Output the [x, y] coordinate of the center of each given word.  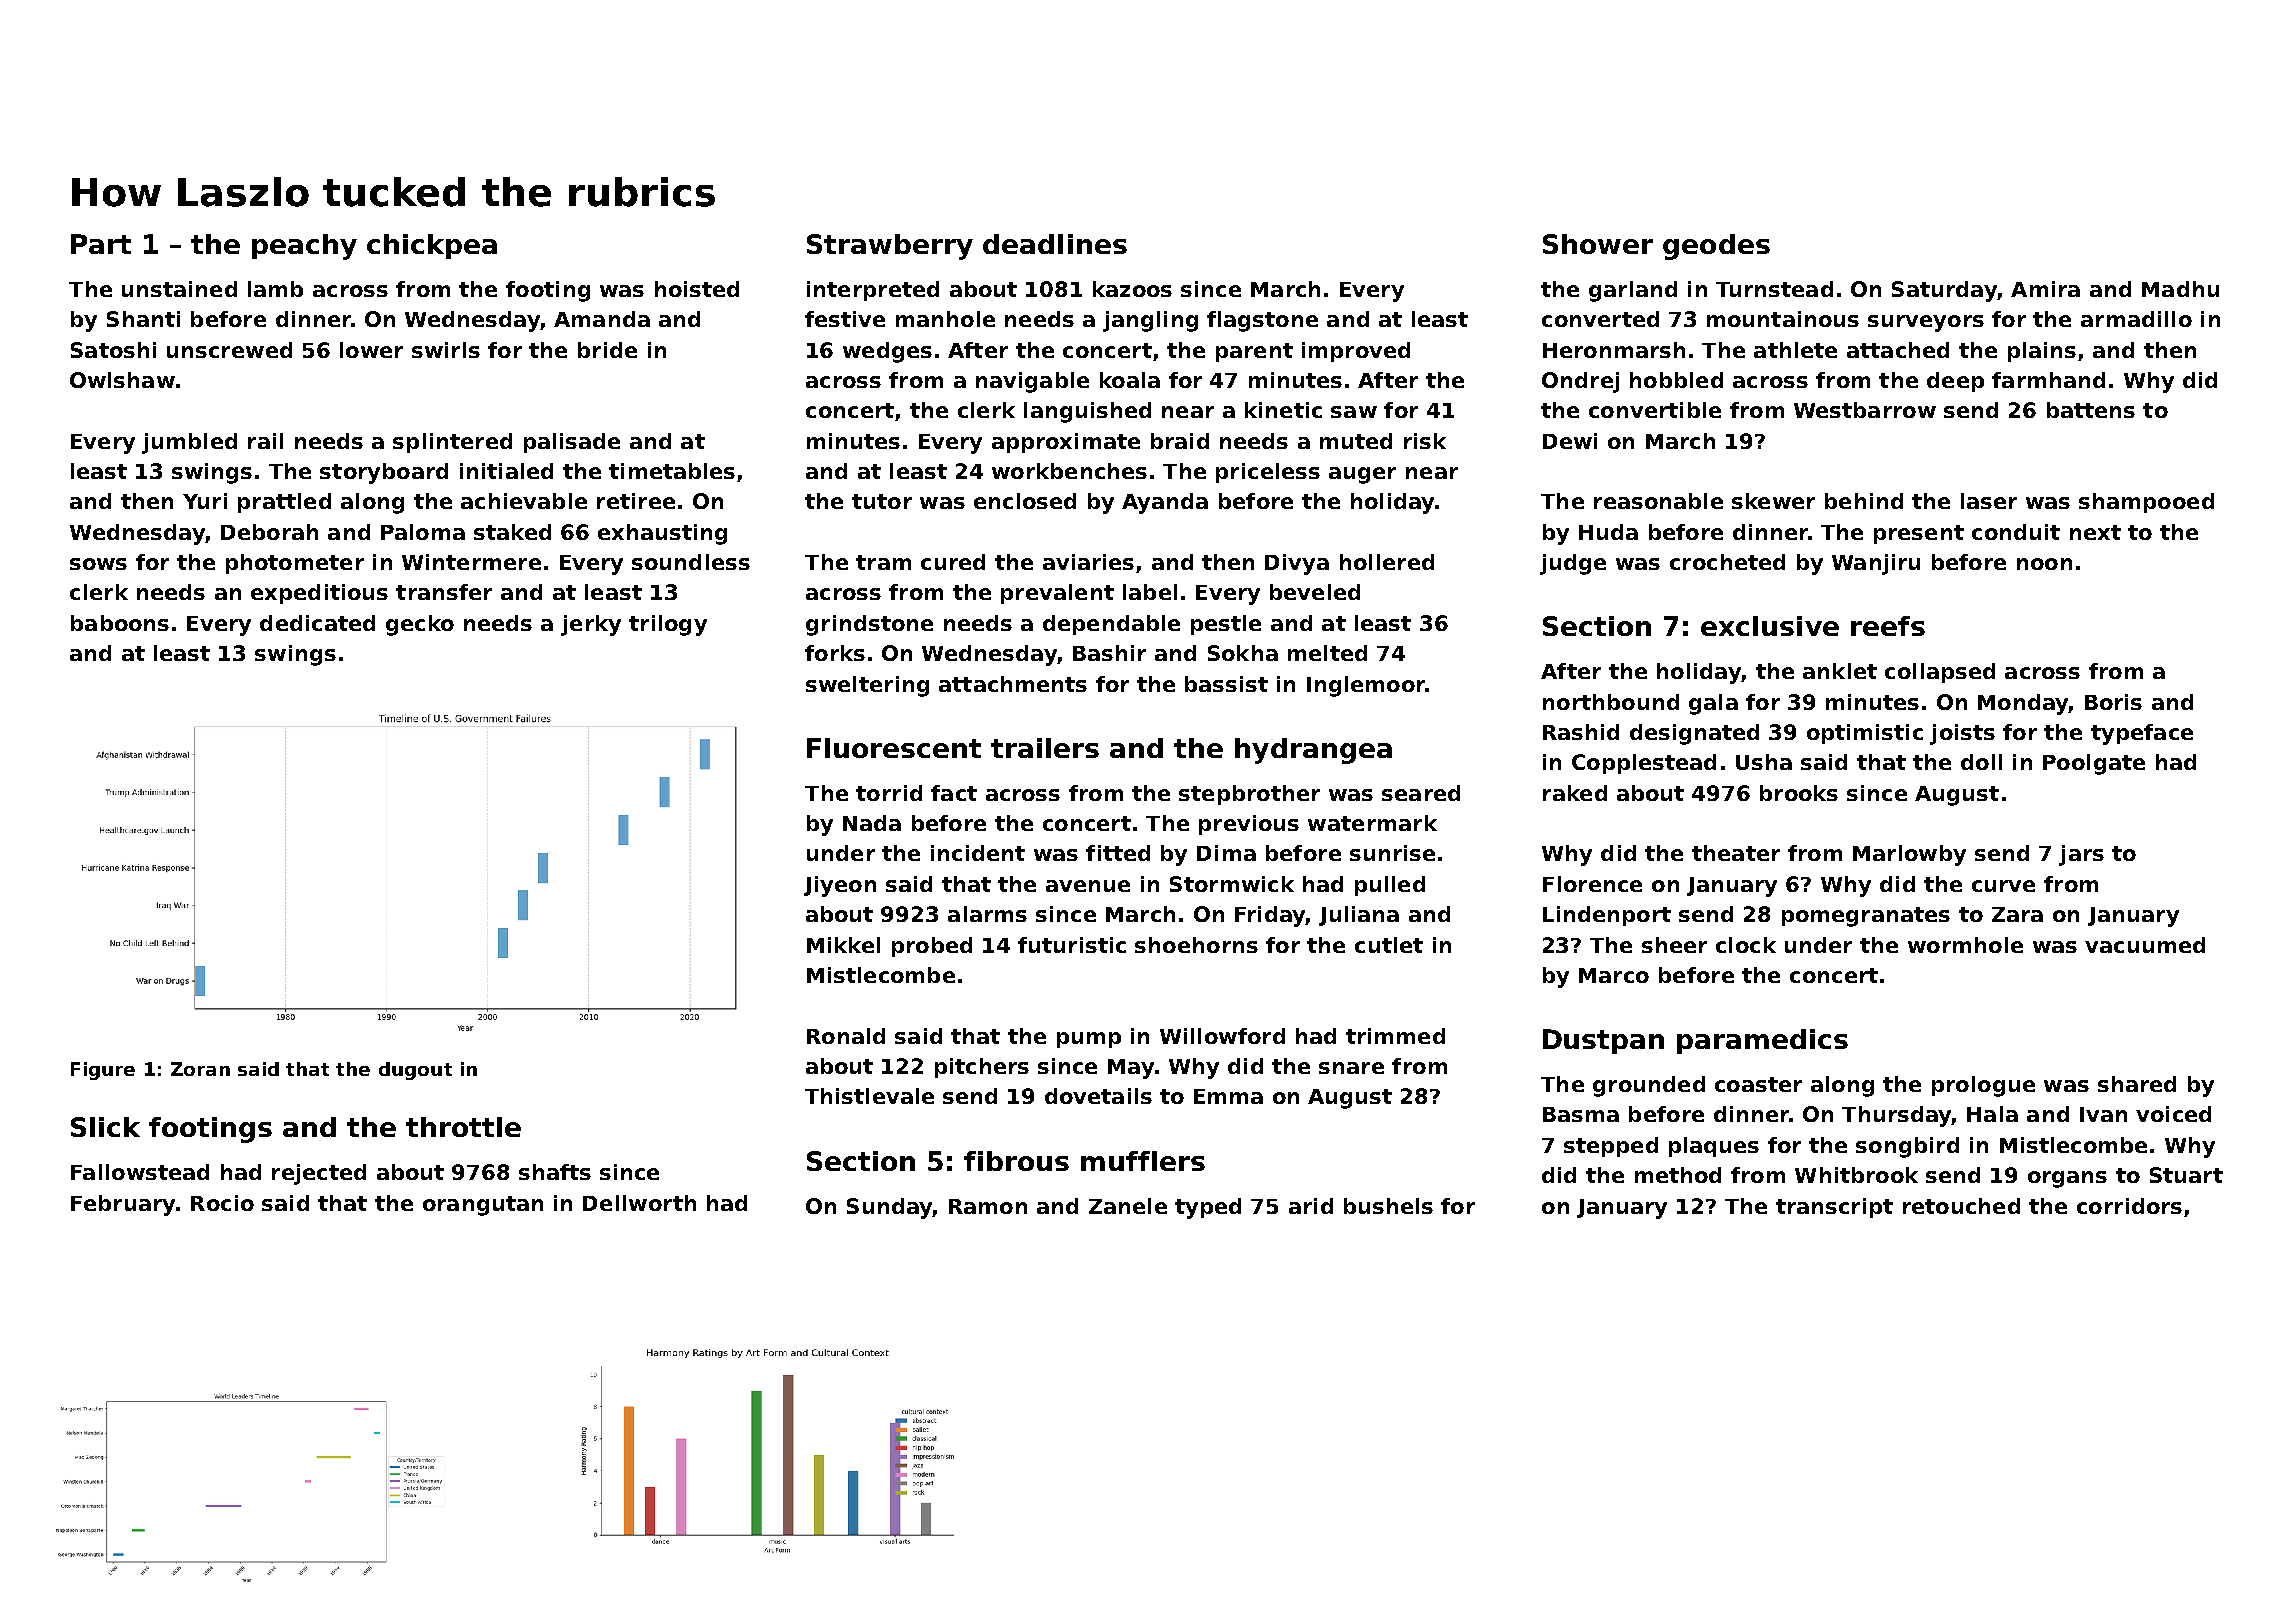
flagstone [1262, 321]
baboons [120, 623]
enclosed [1025, 501]
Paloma [423, 532]
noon [2044, 564]
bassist [1226, 684]
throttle [463, 1127]
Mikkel [843, 945]
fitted [1118, 853]
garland [1633, 291]
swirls [446, 350]
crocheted [1727, 562]
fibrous [1016, 1161]
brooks [1799, 793]
